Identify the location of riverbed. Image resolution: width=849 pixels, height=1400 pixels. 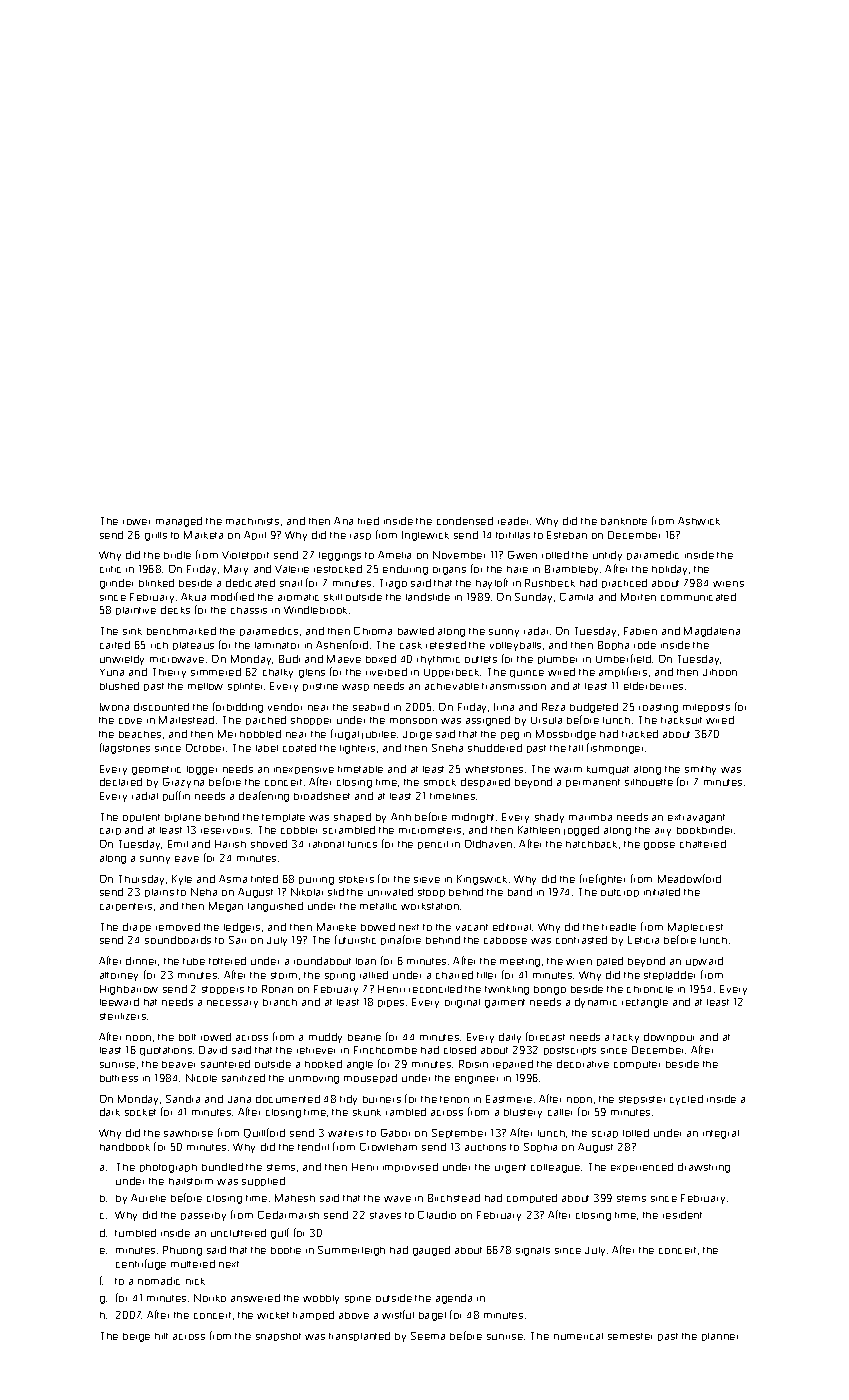
(386, 672).
